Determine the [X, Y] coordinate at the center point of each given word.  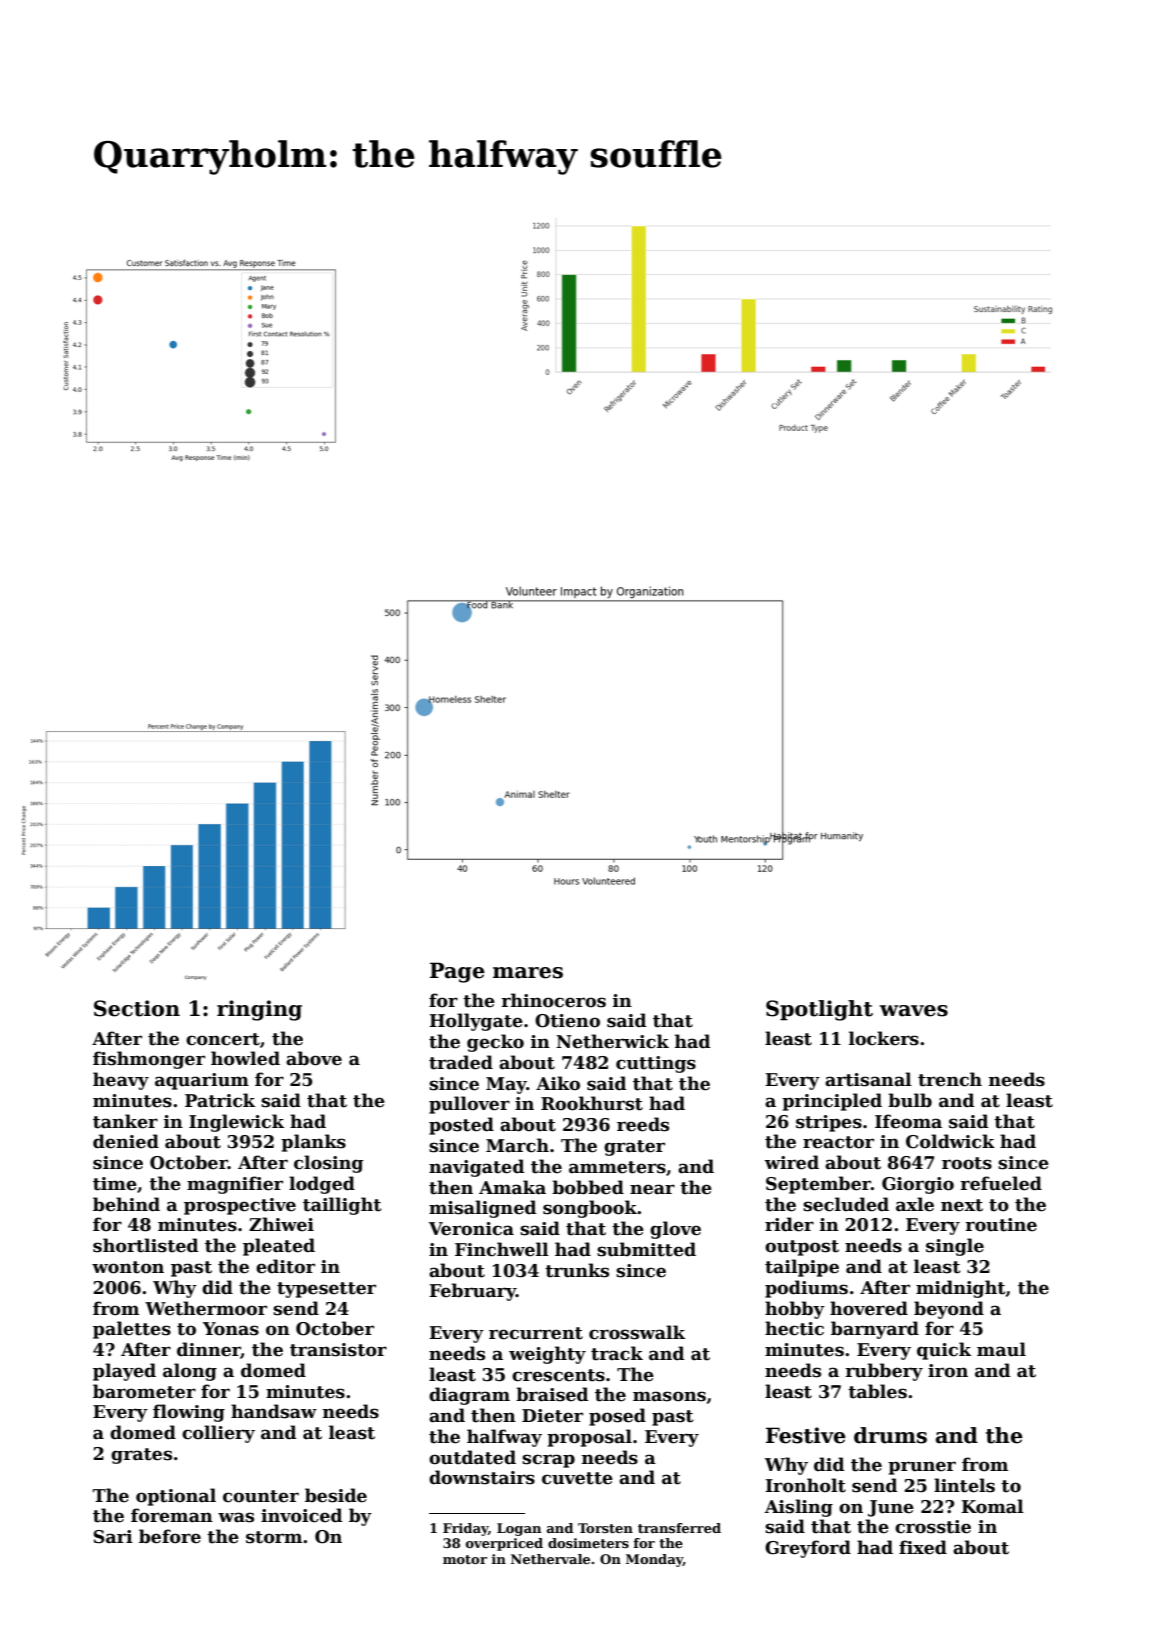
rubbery [884, 1372]
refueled [1001, 1183]
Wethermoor [206, 1308]
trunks [577, 1270]
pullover [469, 1105]
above [314, 1058]
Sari [113, 1537]
